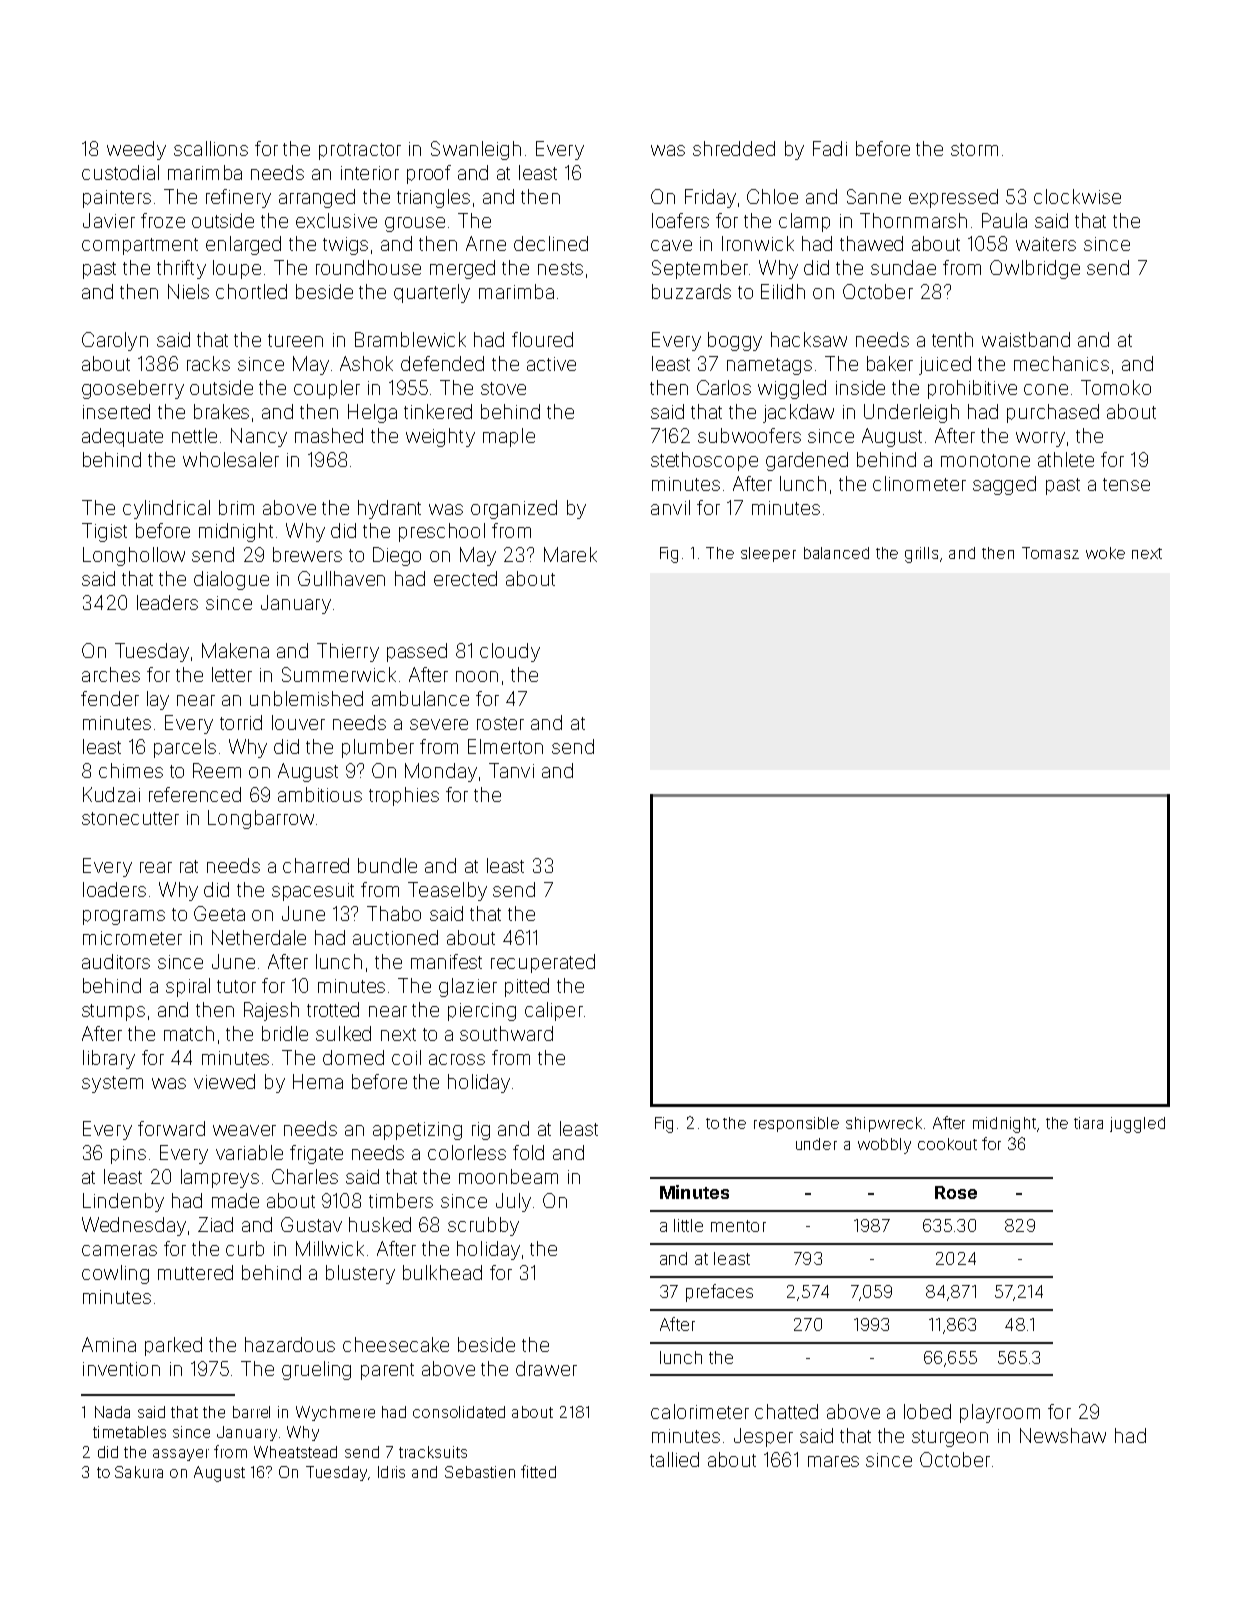 This document has width=1251, height=1619. Describe the element at coordinates (950, 1438) in the document. I see `sturgeon` at that location.
